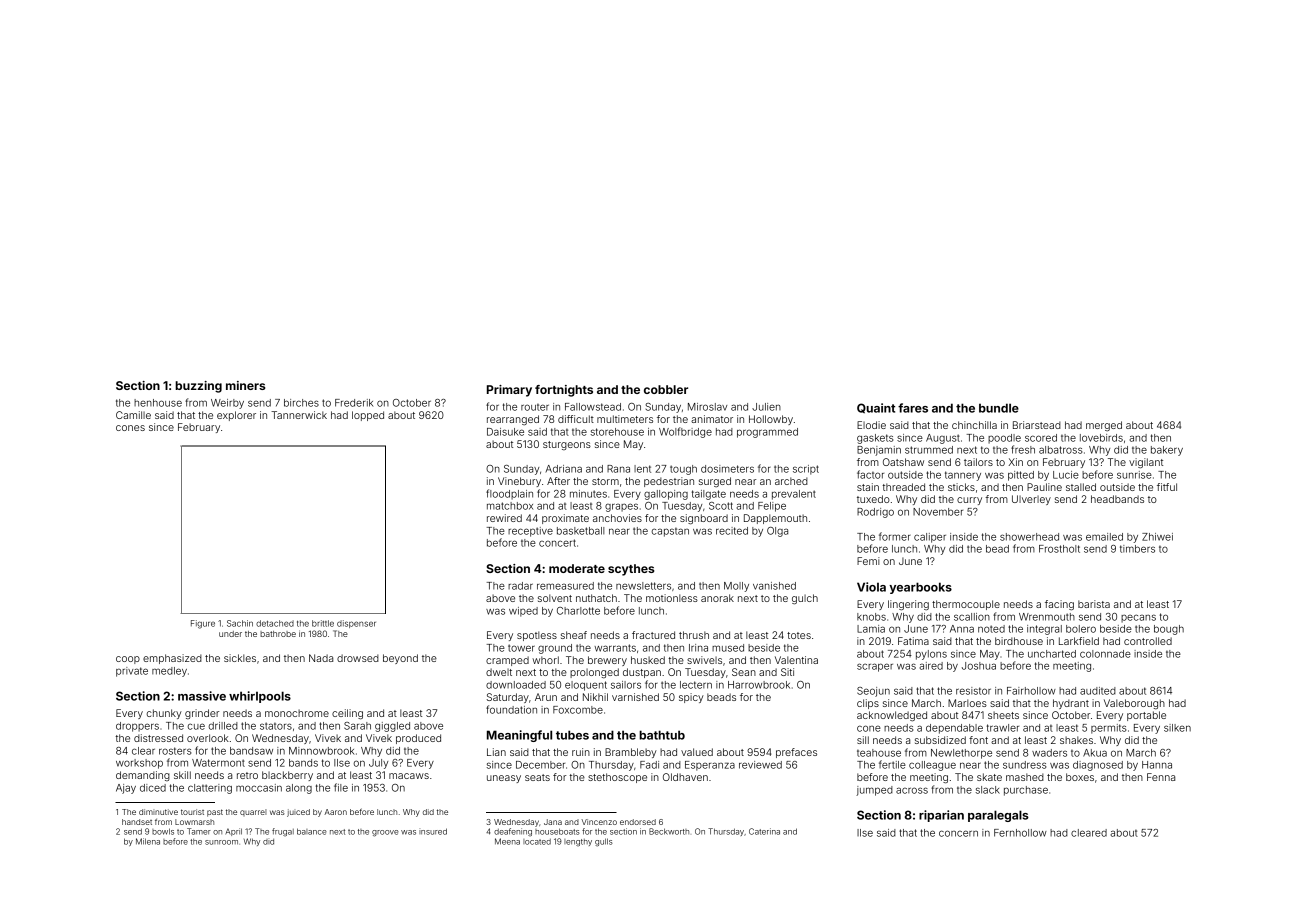 This document has height=924, width=1308. Describe the element at coordinates (245, 385) in the document. I see `miners` at that location.
